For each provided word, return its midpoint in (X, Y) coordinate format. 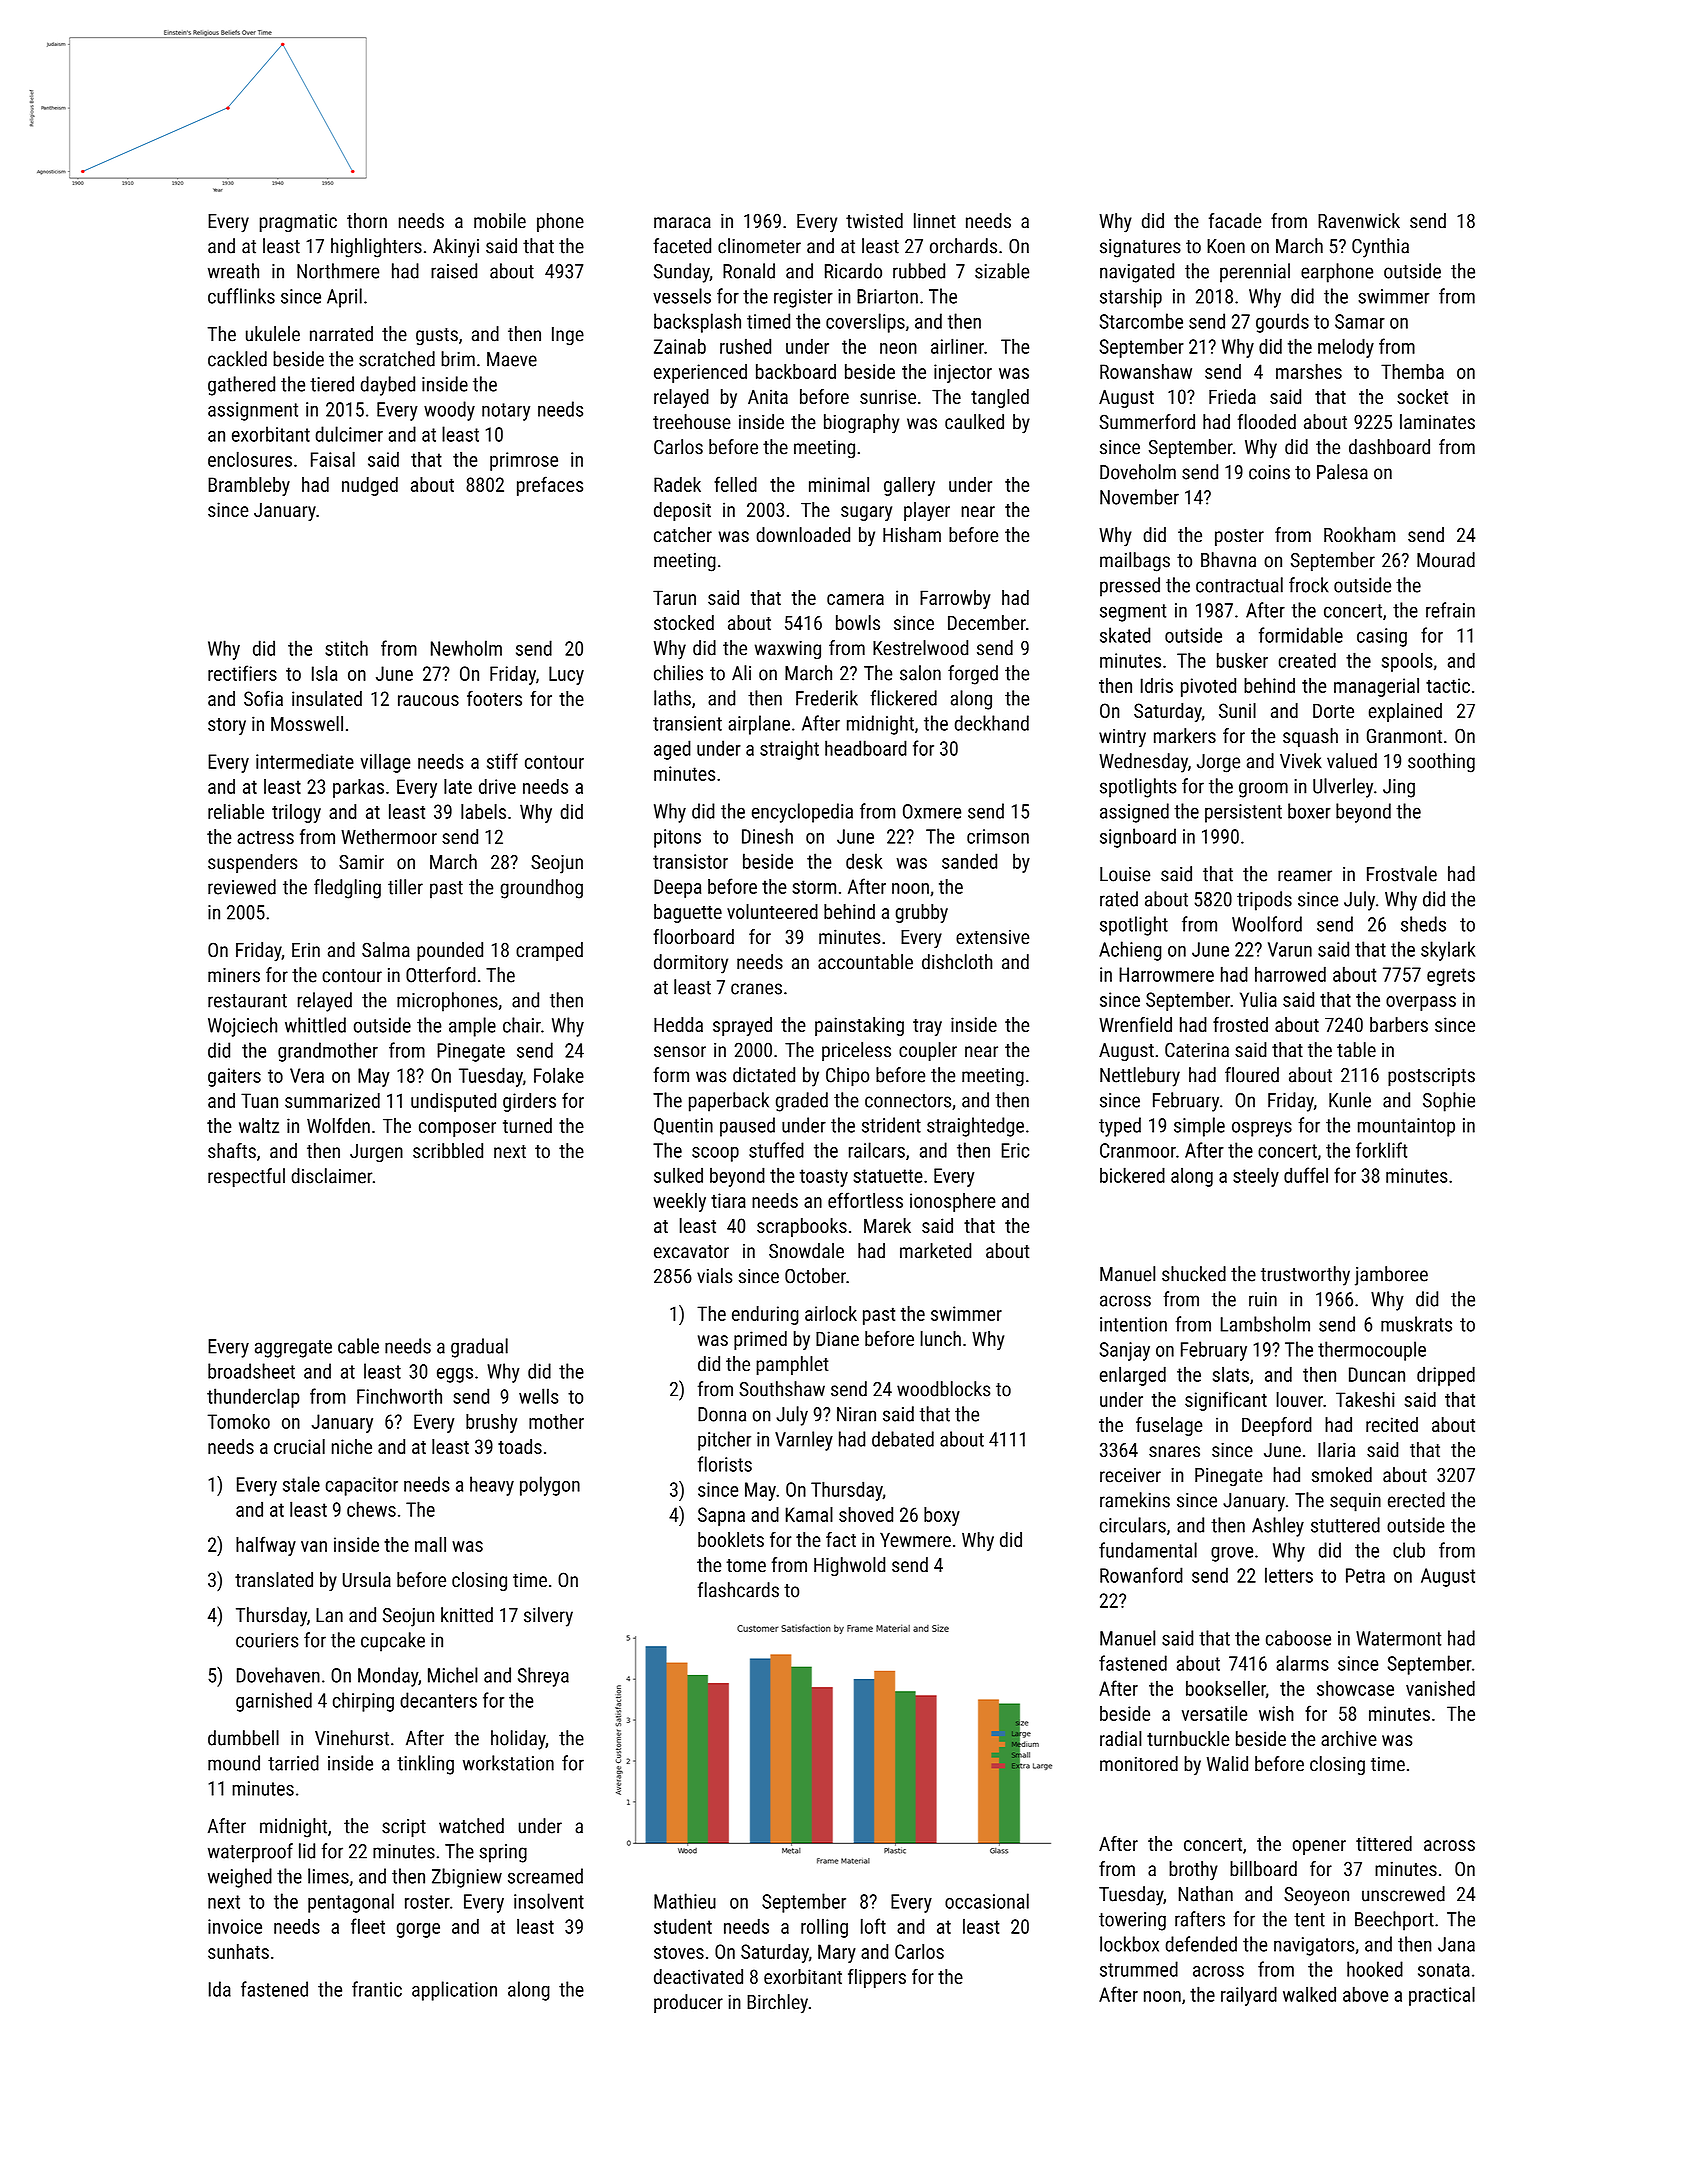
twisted (874, 221)
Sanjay (1125, 1351)
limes (328, 1876)
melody (1346, 348)
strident (891, 1125)
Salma (386, 949)
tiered (332, 384)
